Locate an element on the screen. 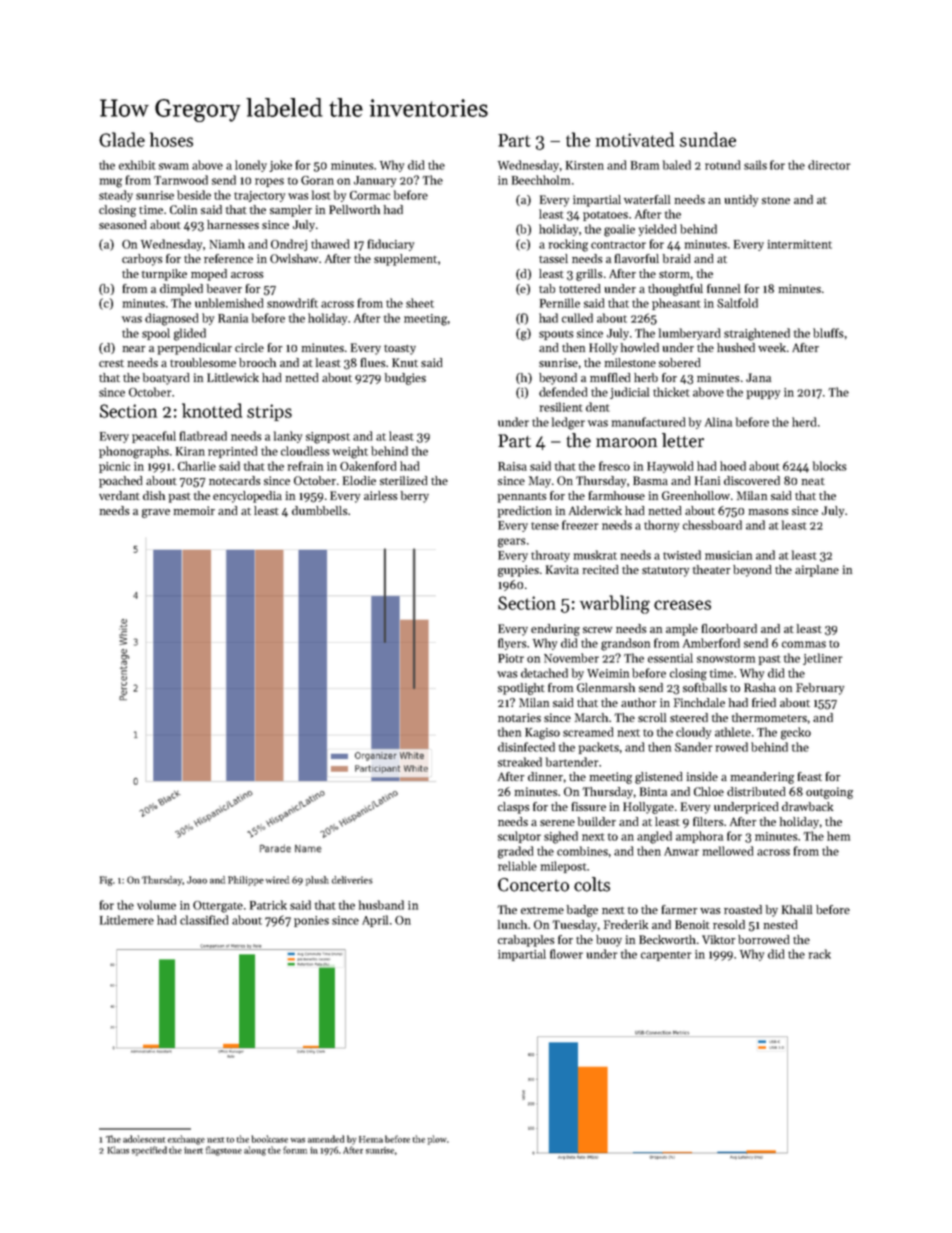 Image resolution: width=952 pixels, height=1233 pixels. hoses is located at coordinates (171, 139).
